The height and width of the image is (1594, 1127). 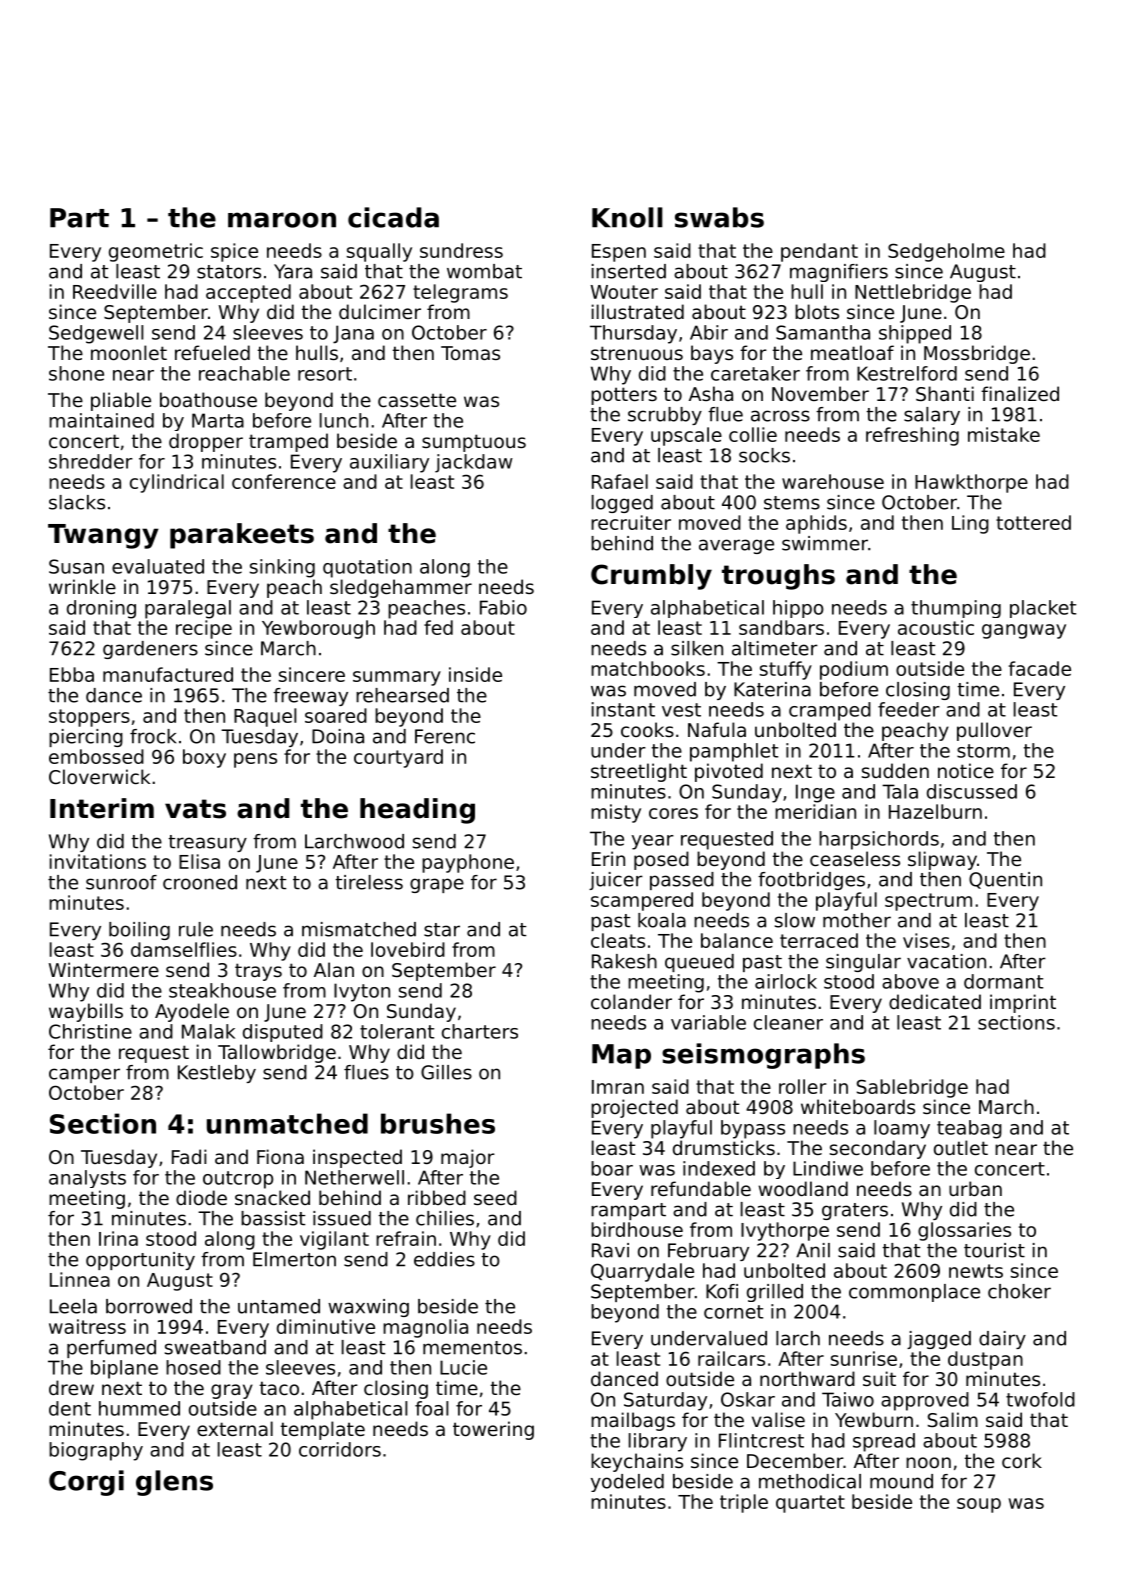 I want to click on Asha, so click(x=711, y=393).
